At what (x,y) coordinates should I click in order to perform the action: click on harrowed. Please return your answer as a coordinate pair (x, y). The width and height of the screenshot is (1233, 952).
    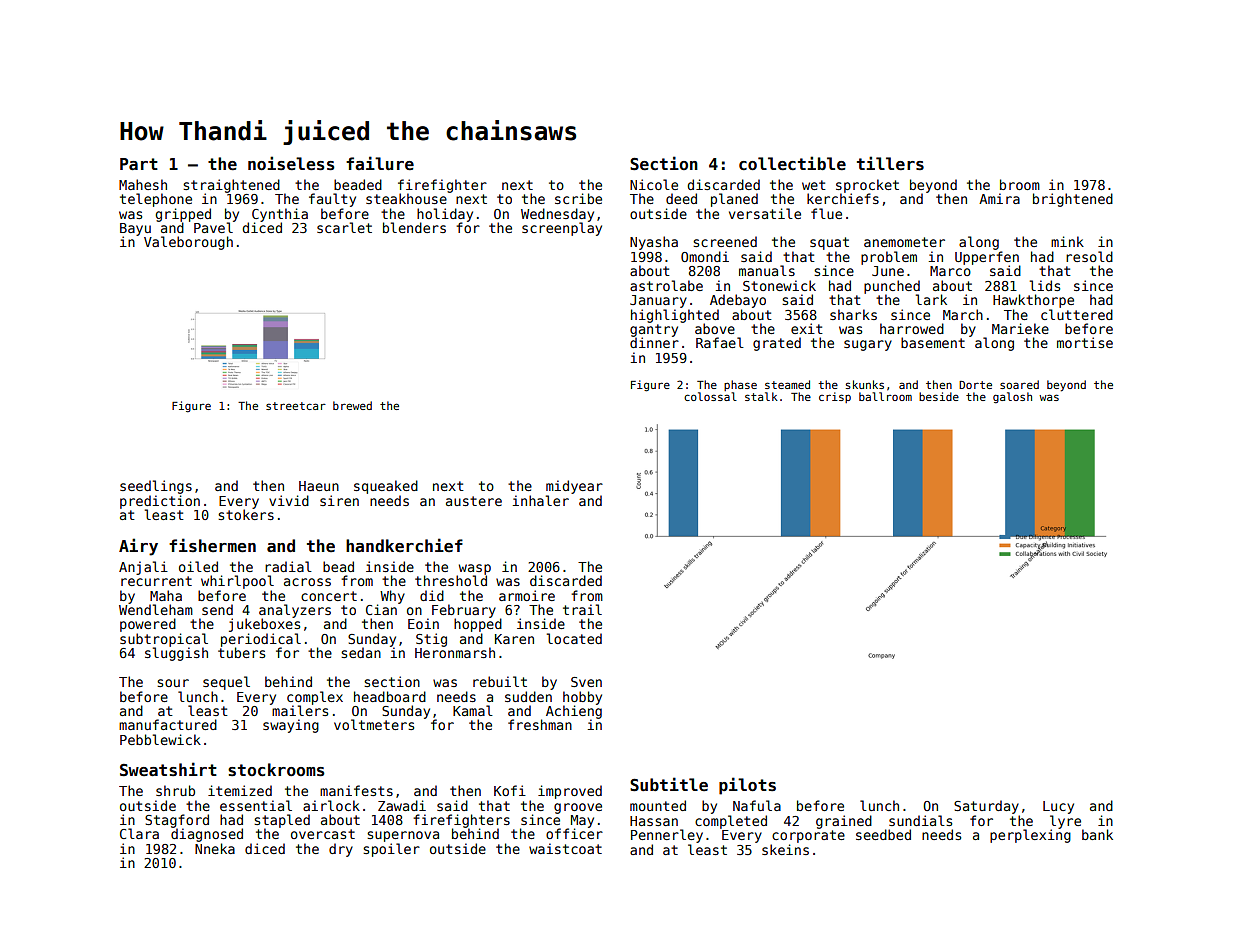
    Looking at the image, I should click on (912, 328).
